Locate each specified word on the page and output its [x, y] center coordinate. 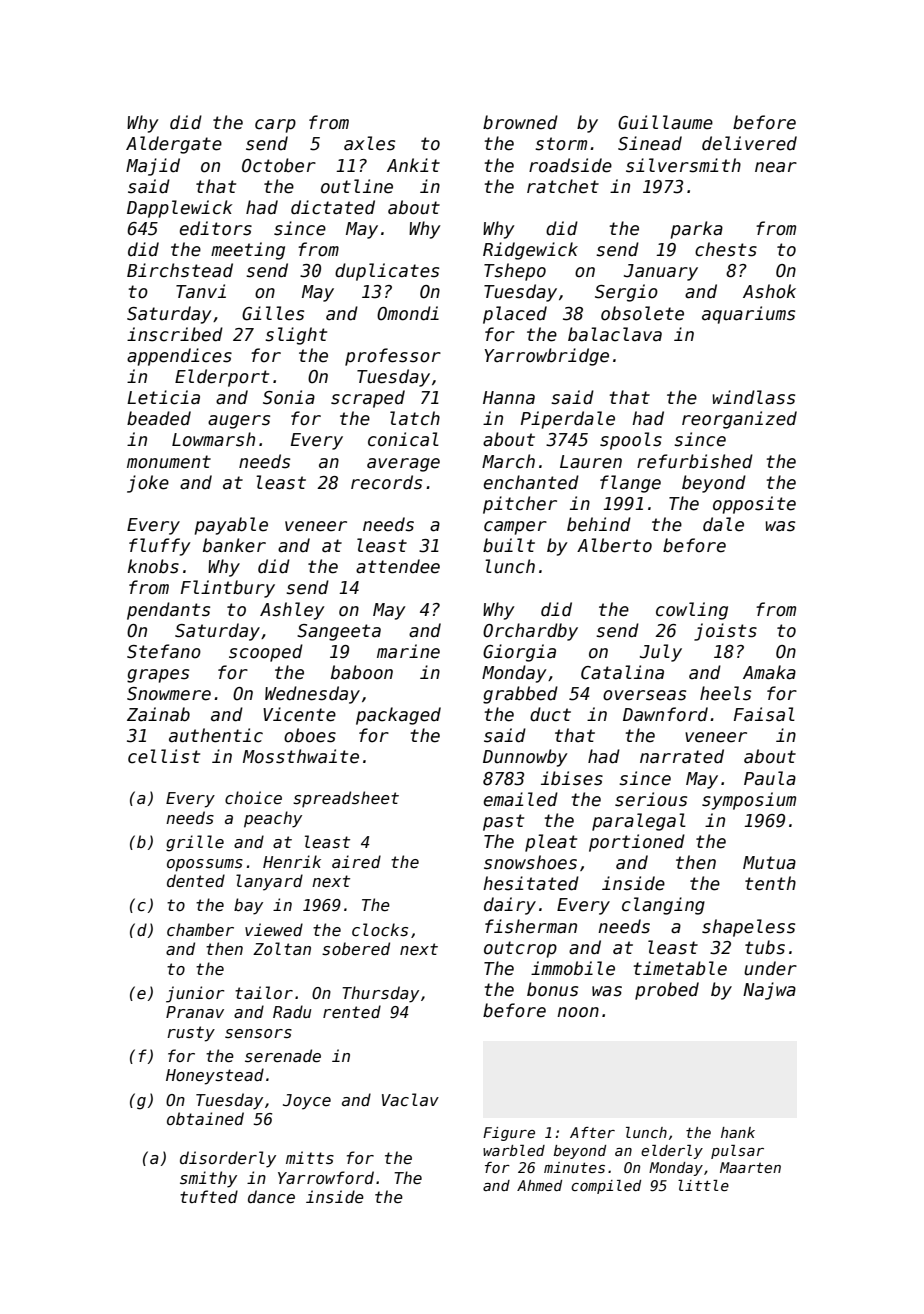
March [508, 461]
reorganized [739, 420]
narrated [682, 756]
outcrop [520, 949]
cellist [164, 756]
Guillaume [665, 122]
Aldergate [174, 145]
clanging [663, 906]
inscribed [175, 334]
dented [196, 880]
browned [520, 122]
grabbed [520, 695]
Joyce [307, 1102]
